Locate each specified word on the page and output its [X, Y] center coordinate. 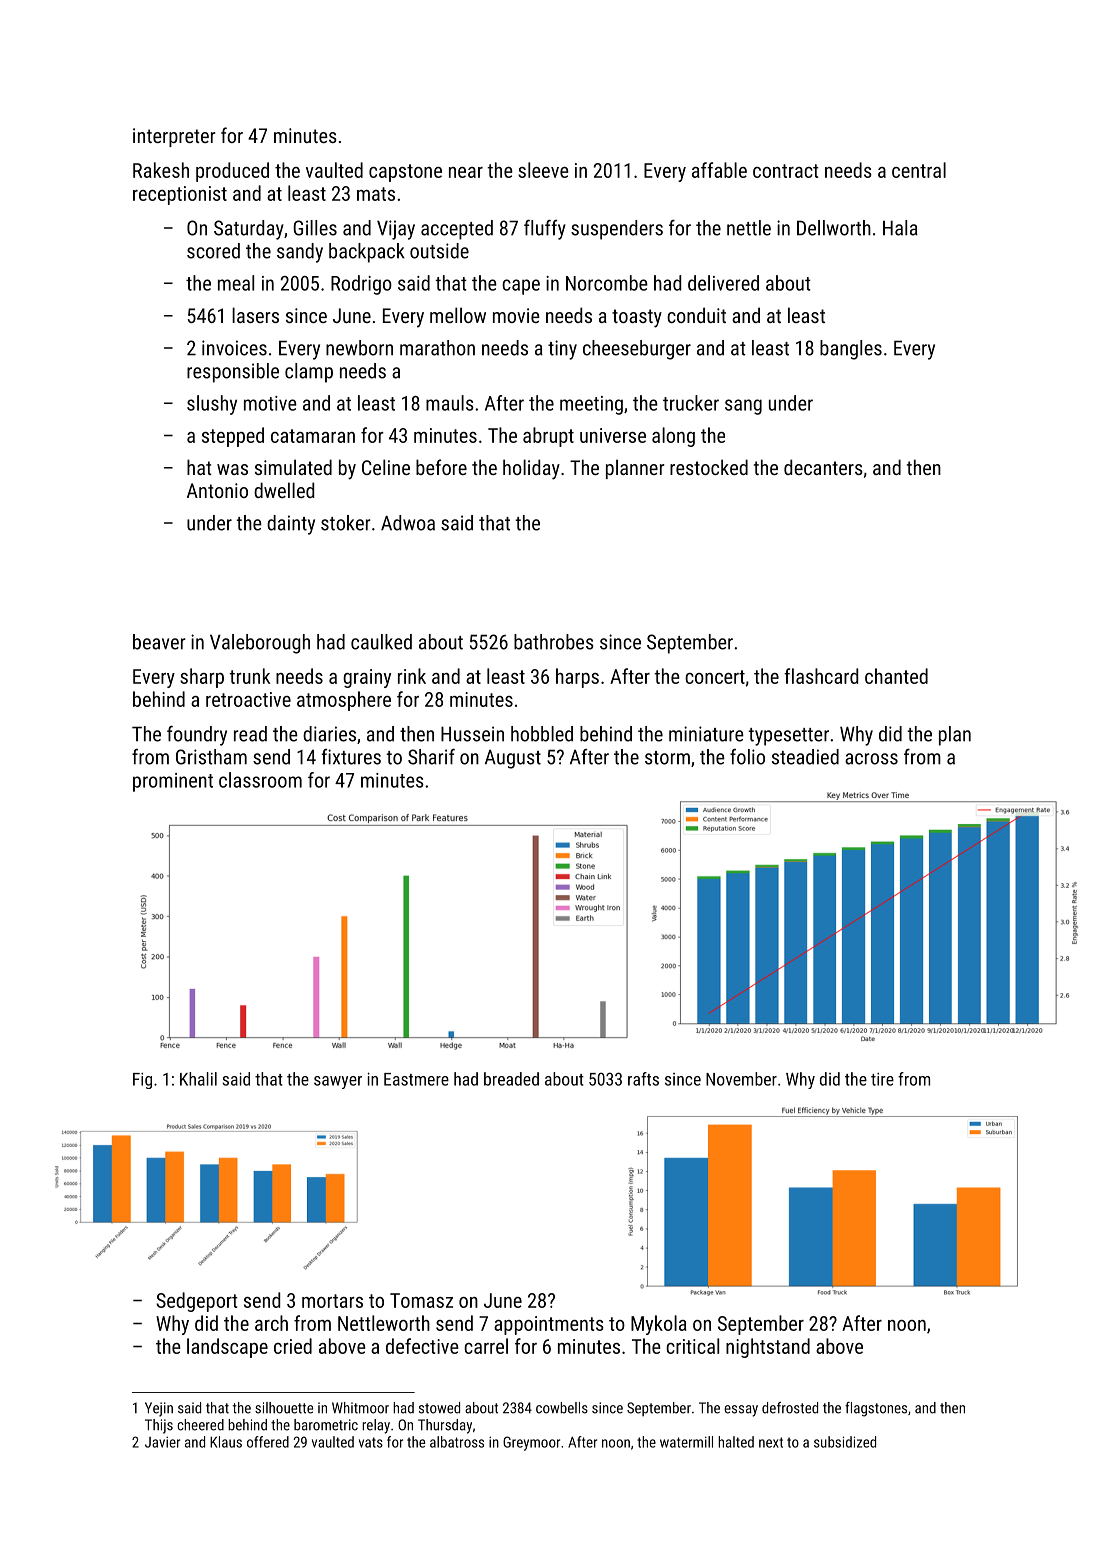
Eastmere [416, 1079]
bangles [851, 350]
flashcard [821, 676]
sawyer [338, 1082]
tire [882, 1079]
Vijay [396, 230]
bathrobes [554, 642]
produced [232, 172]
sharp [202, 678]
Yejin [159, 1409]
